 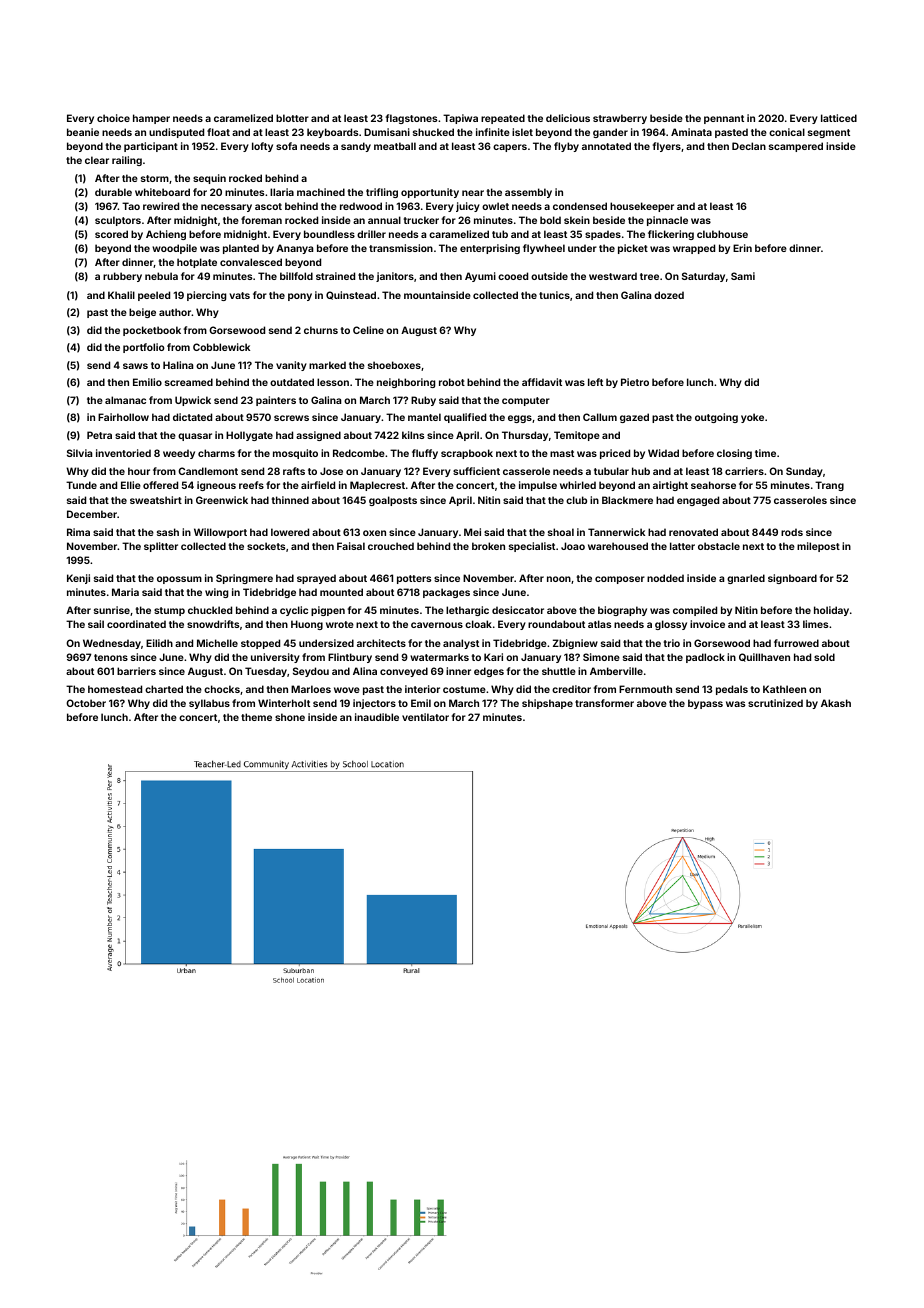 What do you see at coordinates (221, 347) in the document?
I see `Cobblewick` at bounding box center [221, 347].
